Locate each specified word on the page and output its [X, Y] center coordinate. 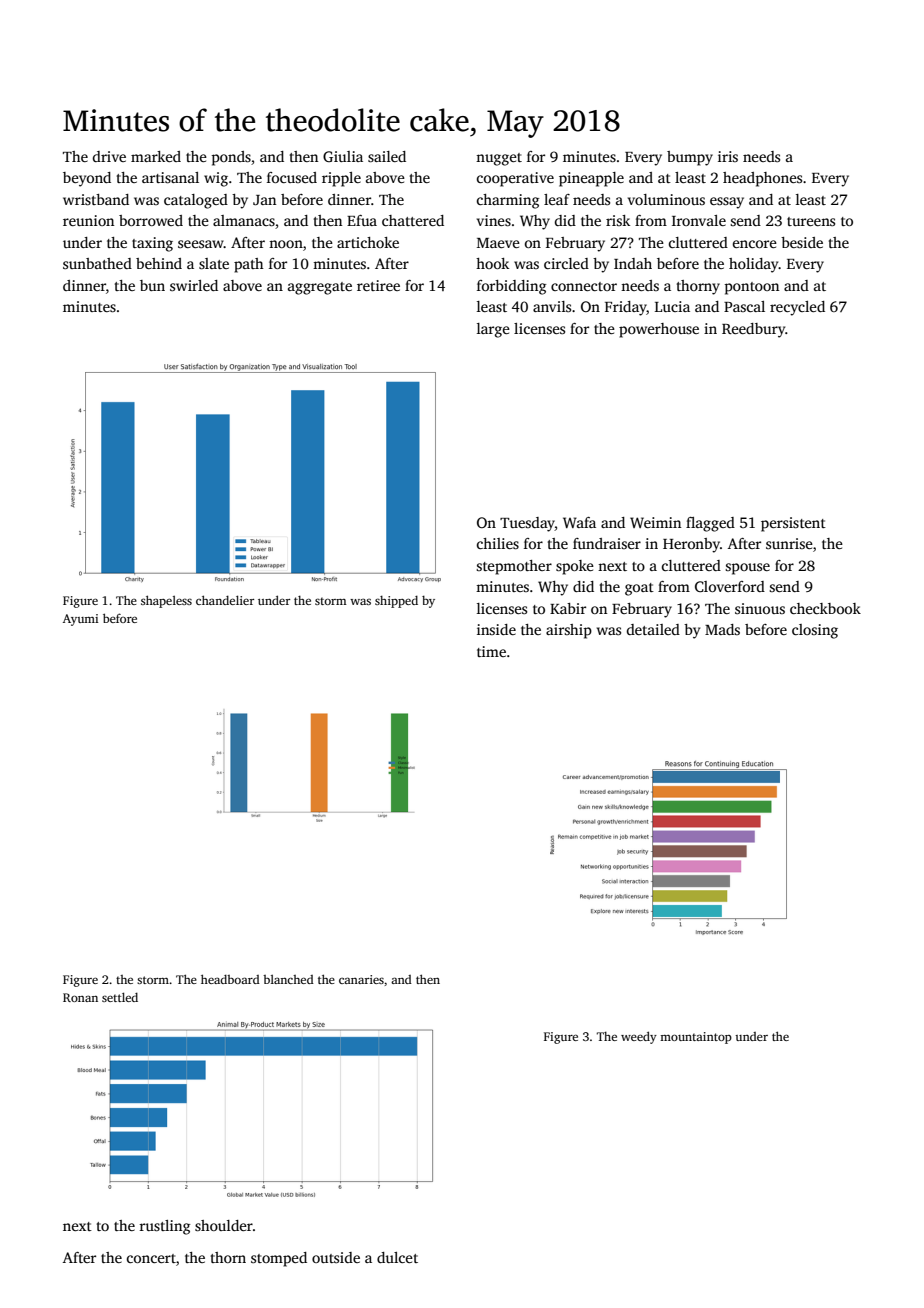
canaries [361, 979]
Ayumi [81, 620]
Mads [722, 629]
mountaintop [696, 1038]
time [491, 651]
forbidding [511, 287]
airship [569, 631]
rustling [164, 1227]
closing [815, 631]
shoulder [224, 1225]
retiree [378, 285]
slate [214, 263]
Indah [633, 263]
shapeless [166, 601]
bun [152, 285]
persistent [793, 524]
